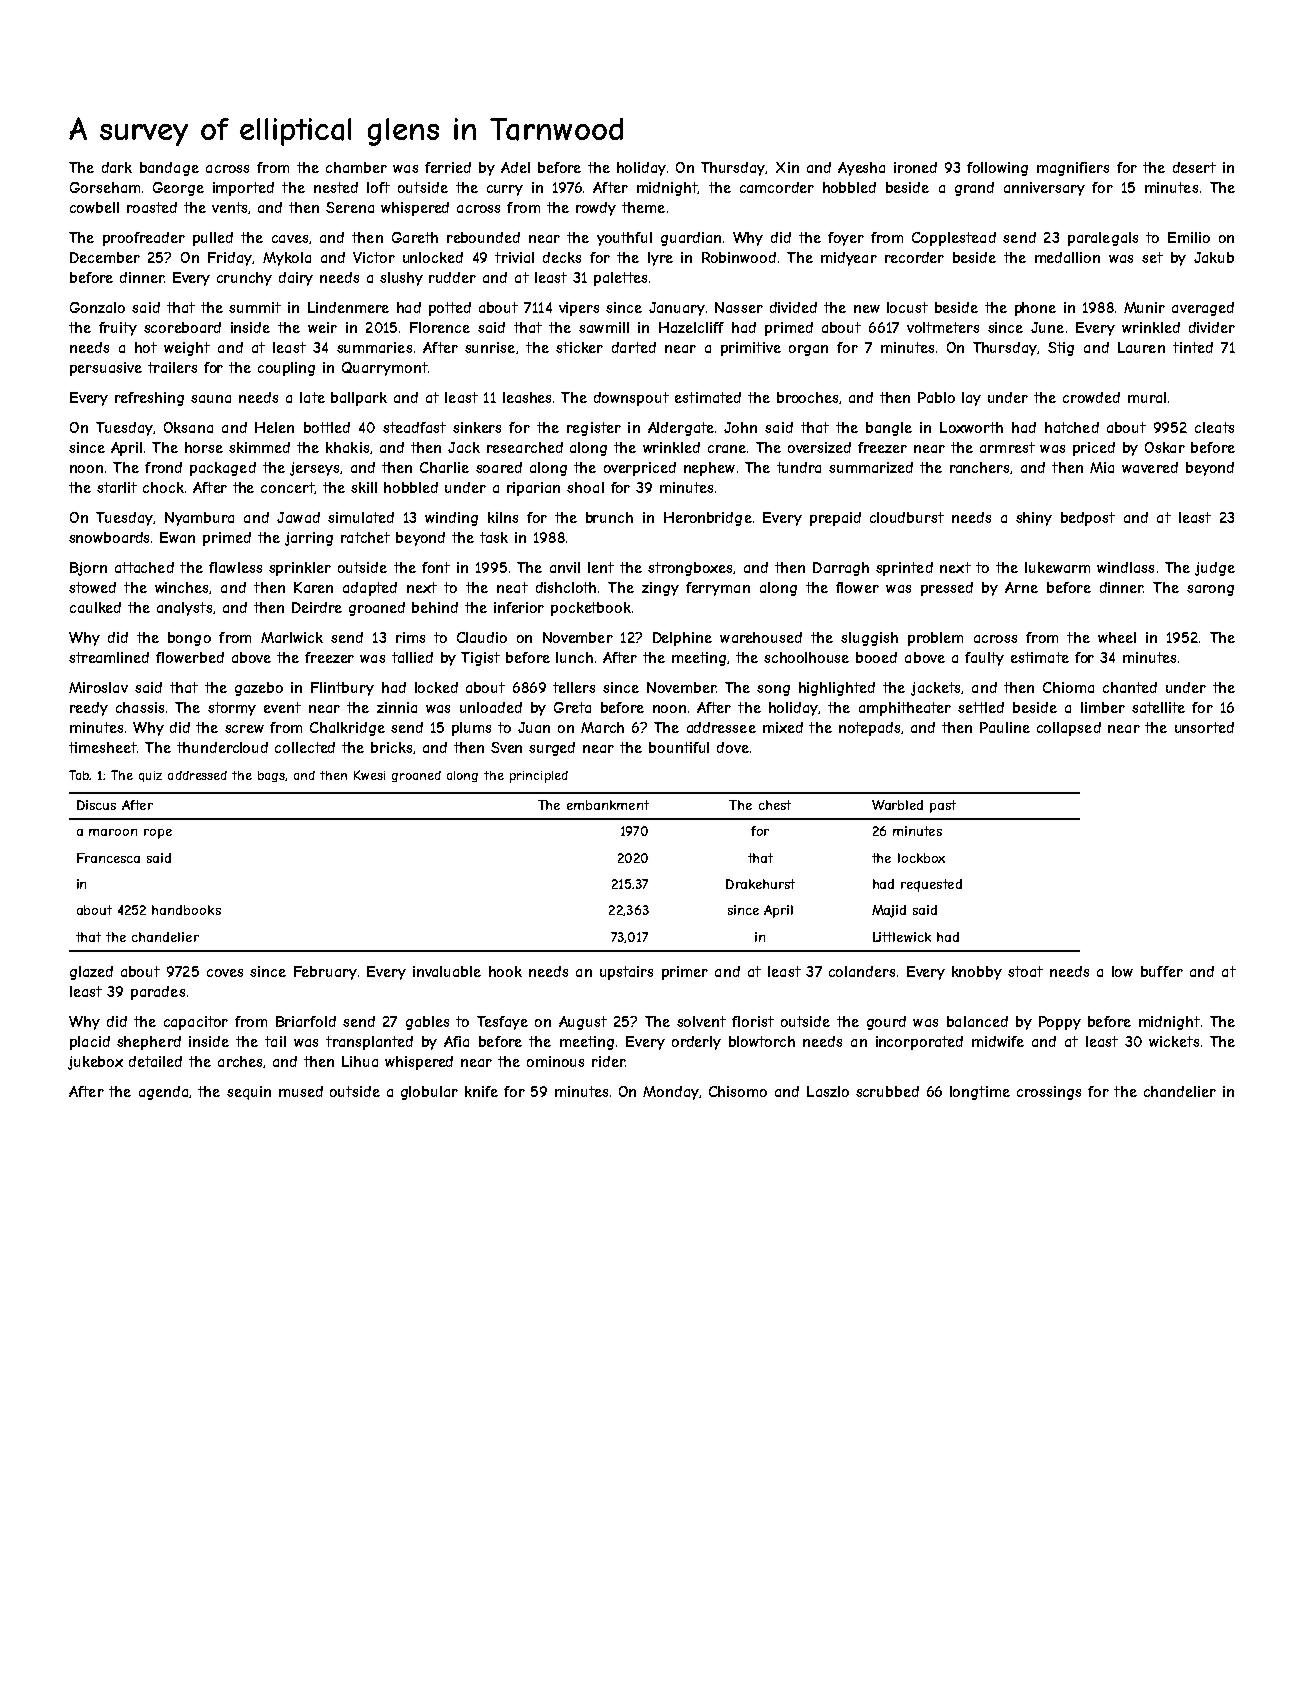 This image has width=1304, height=1688. What do you see at coordinates (1047, 327) in the image?
I see `June` at bounding box center [1047, 327].
